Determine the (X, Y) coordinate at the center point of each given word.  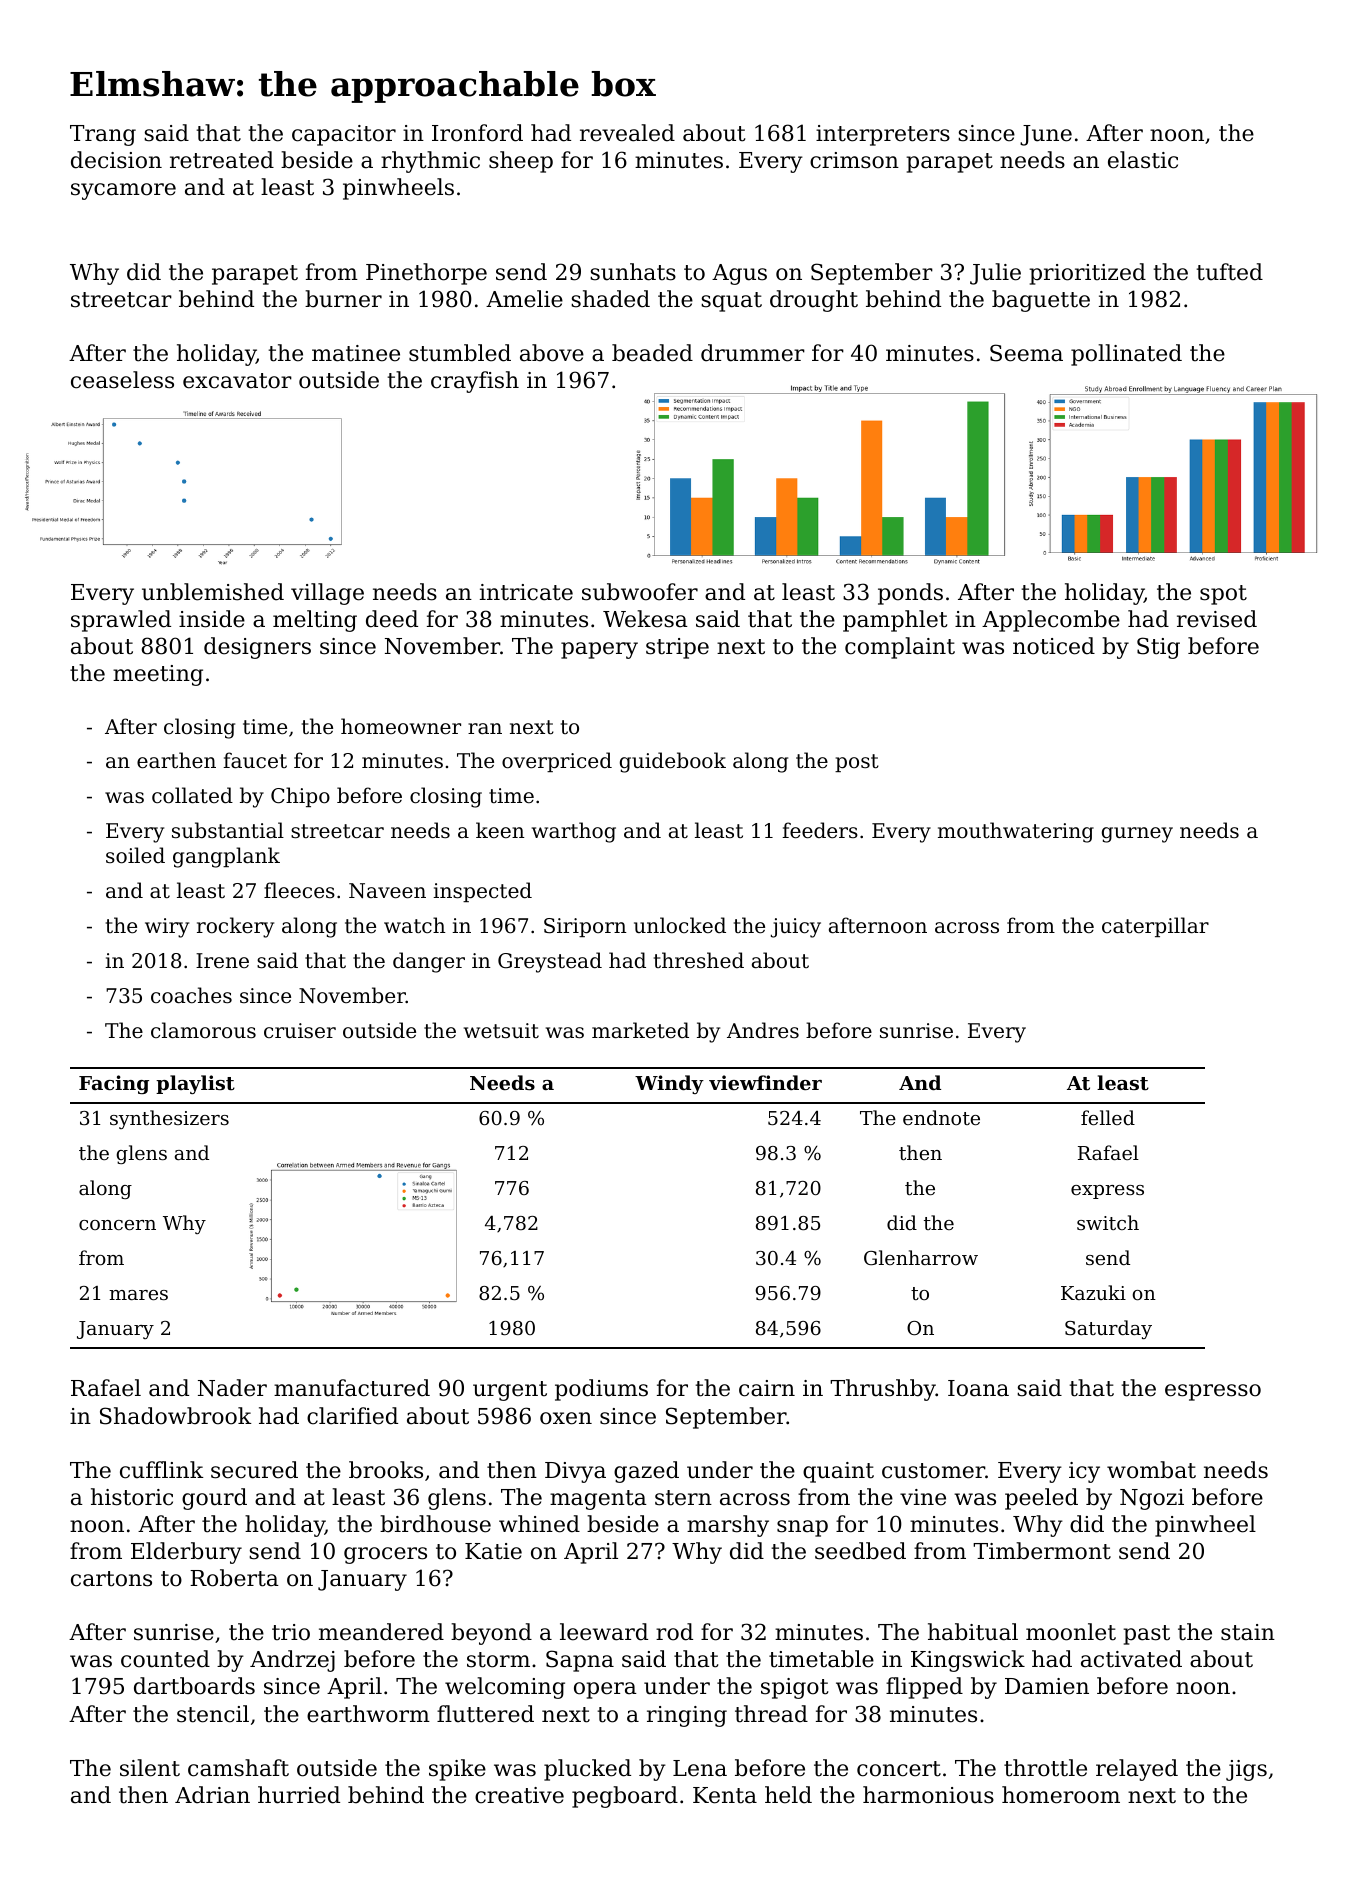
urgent (510, 1391)
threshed (699, 960)
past (1146, 1635)
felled (1108, 1117)
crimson (854, 160)
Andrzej (292, 1661)
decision (116, 160)
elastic (1143, 160)
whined (539, 1524)
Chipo (300, 797)
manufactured (352, 1388)
